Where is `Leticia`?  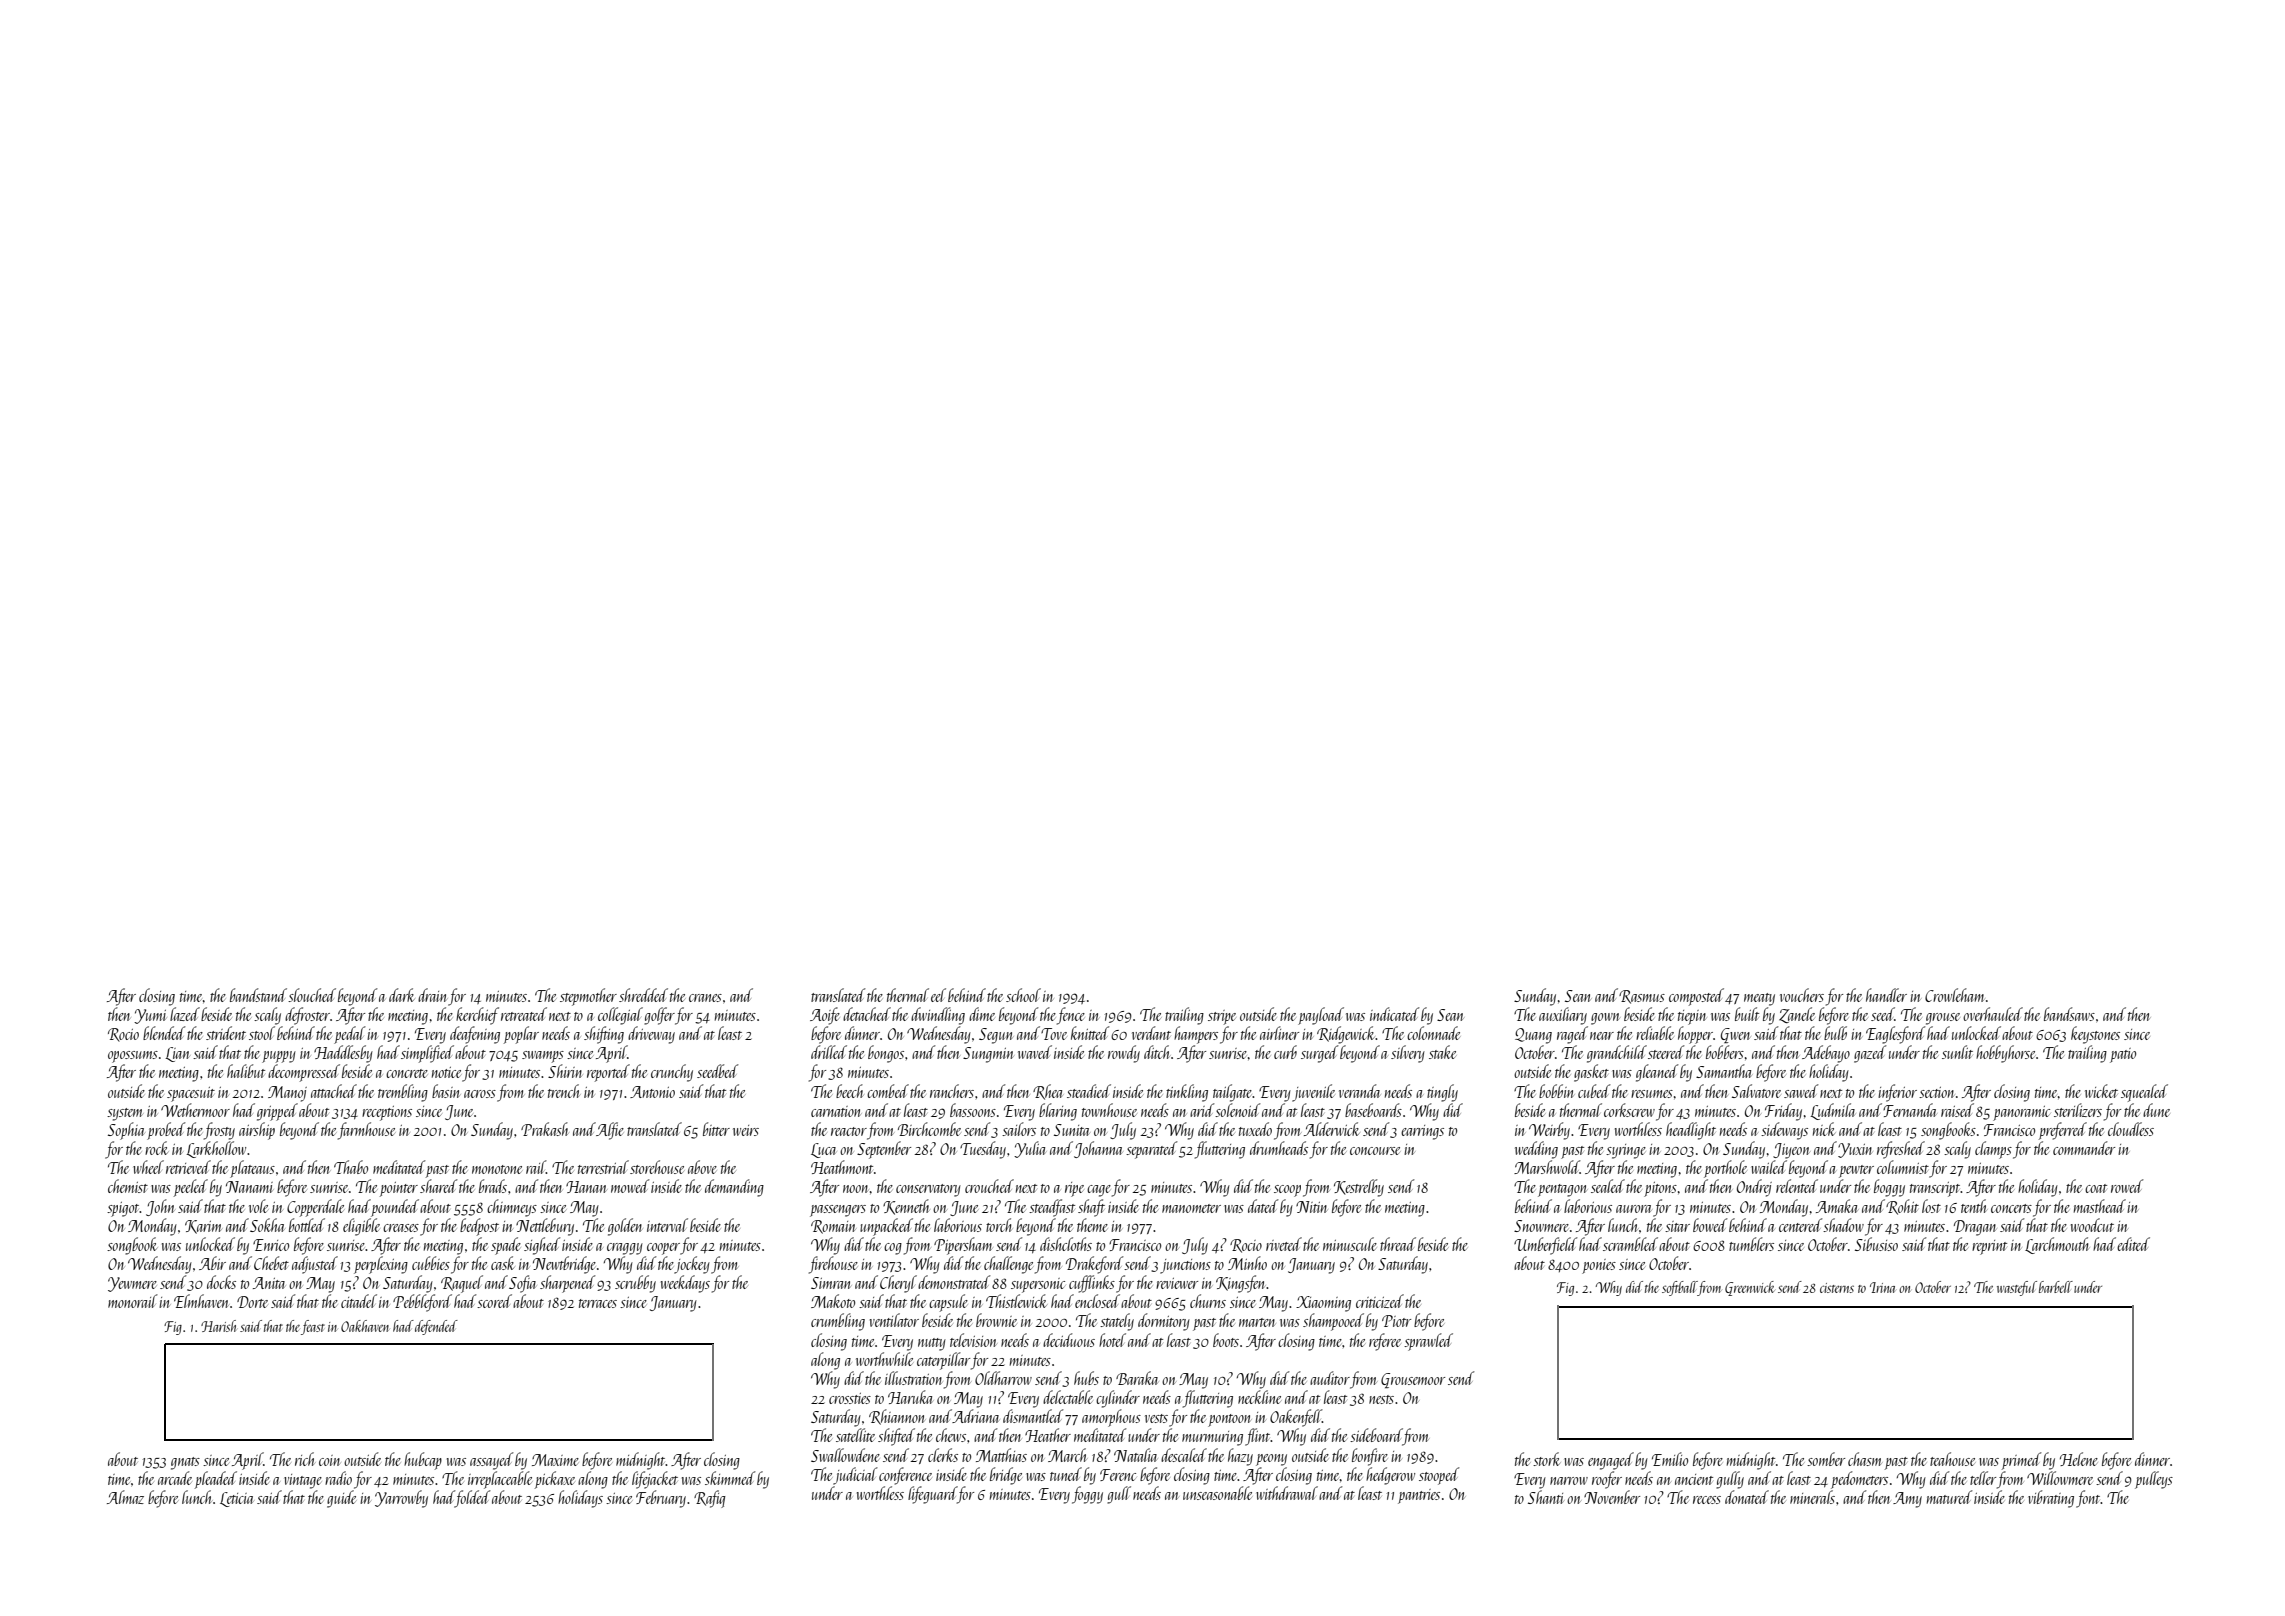
Leticia is located at coordinates (237, 1499).
